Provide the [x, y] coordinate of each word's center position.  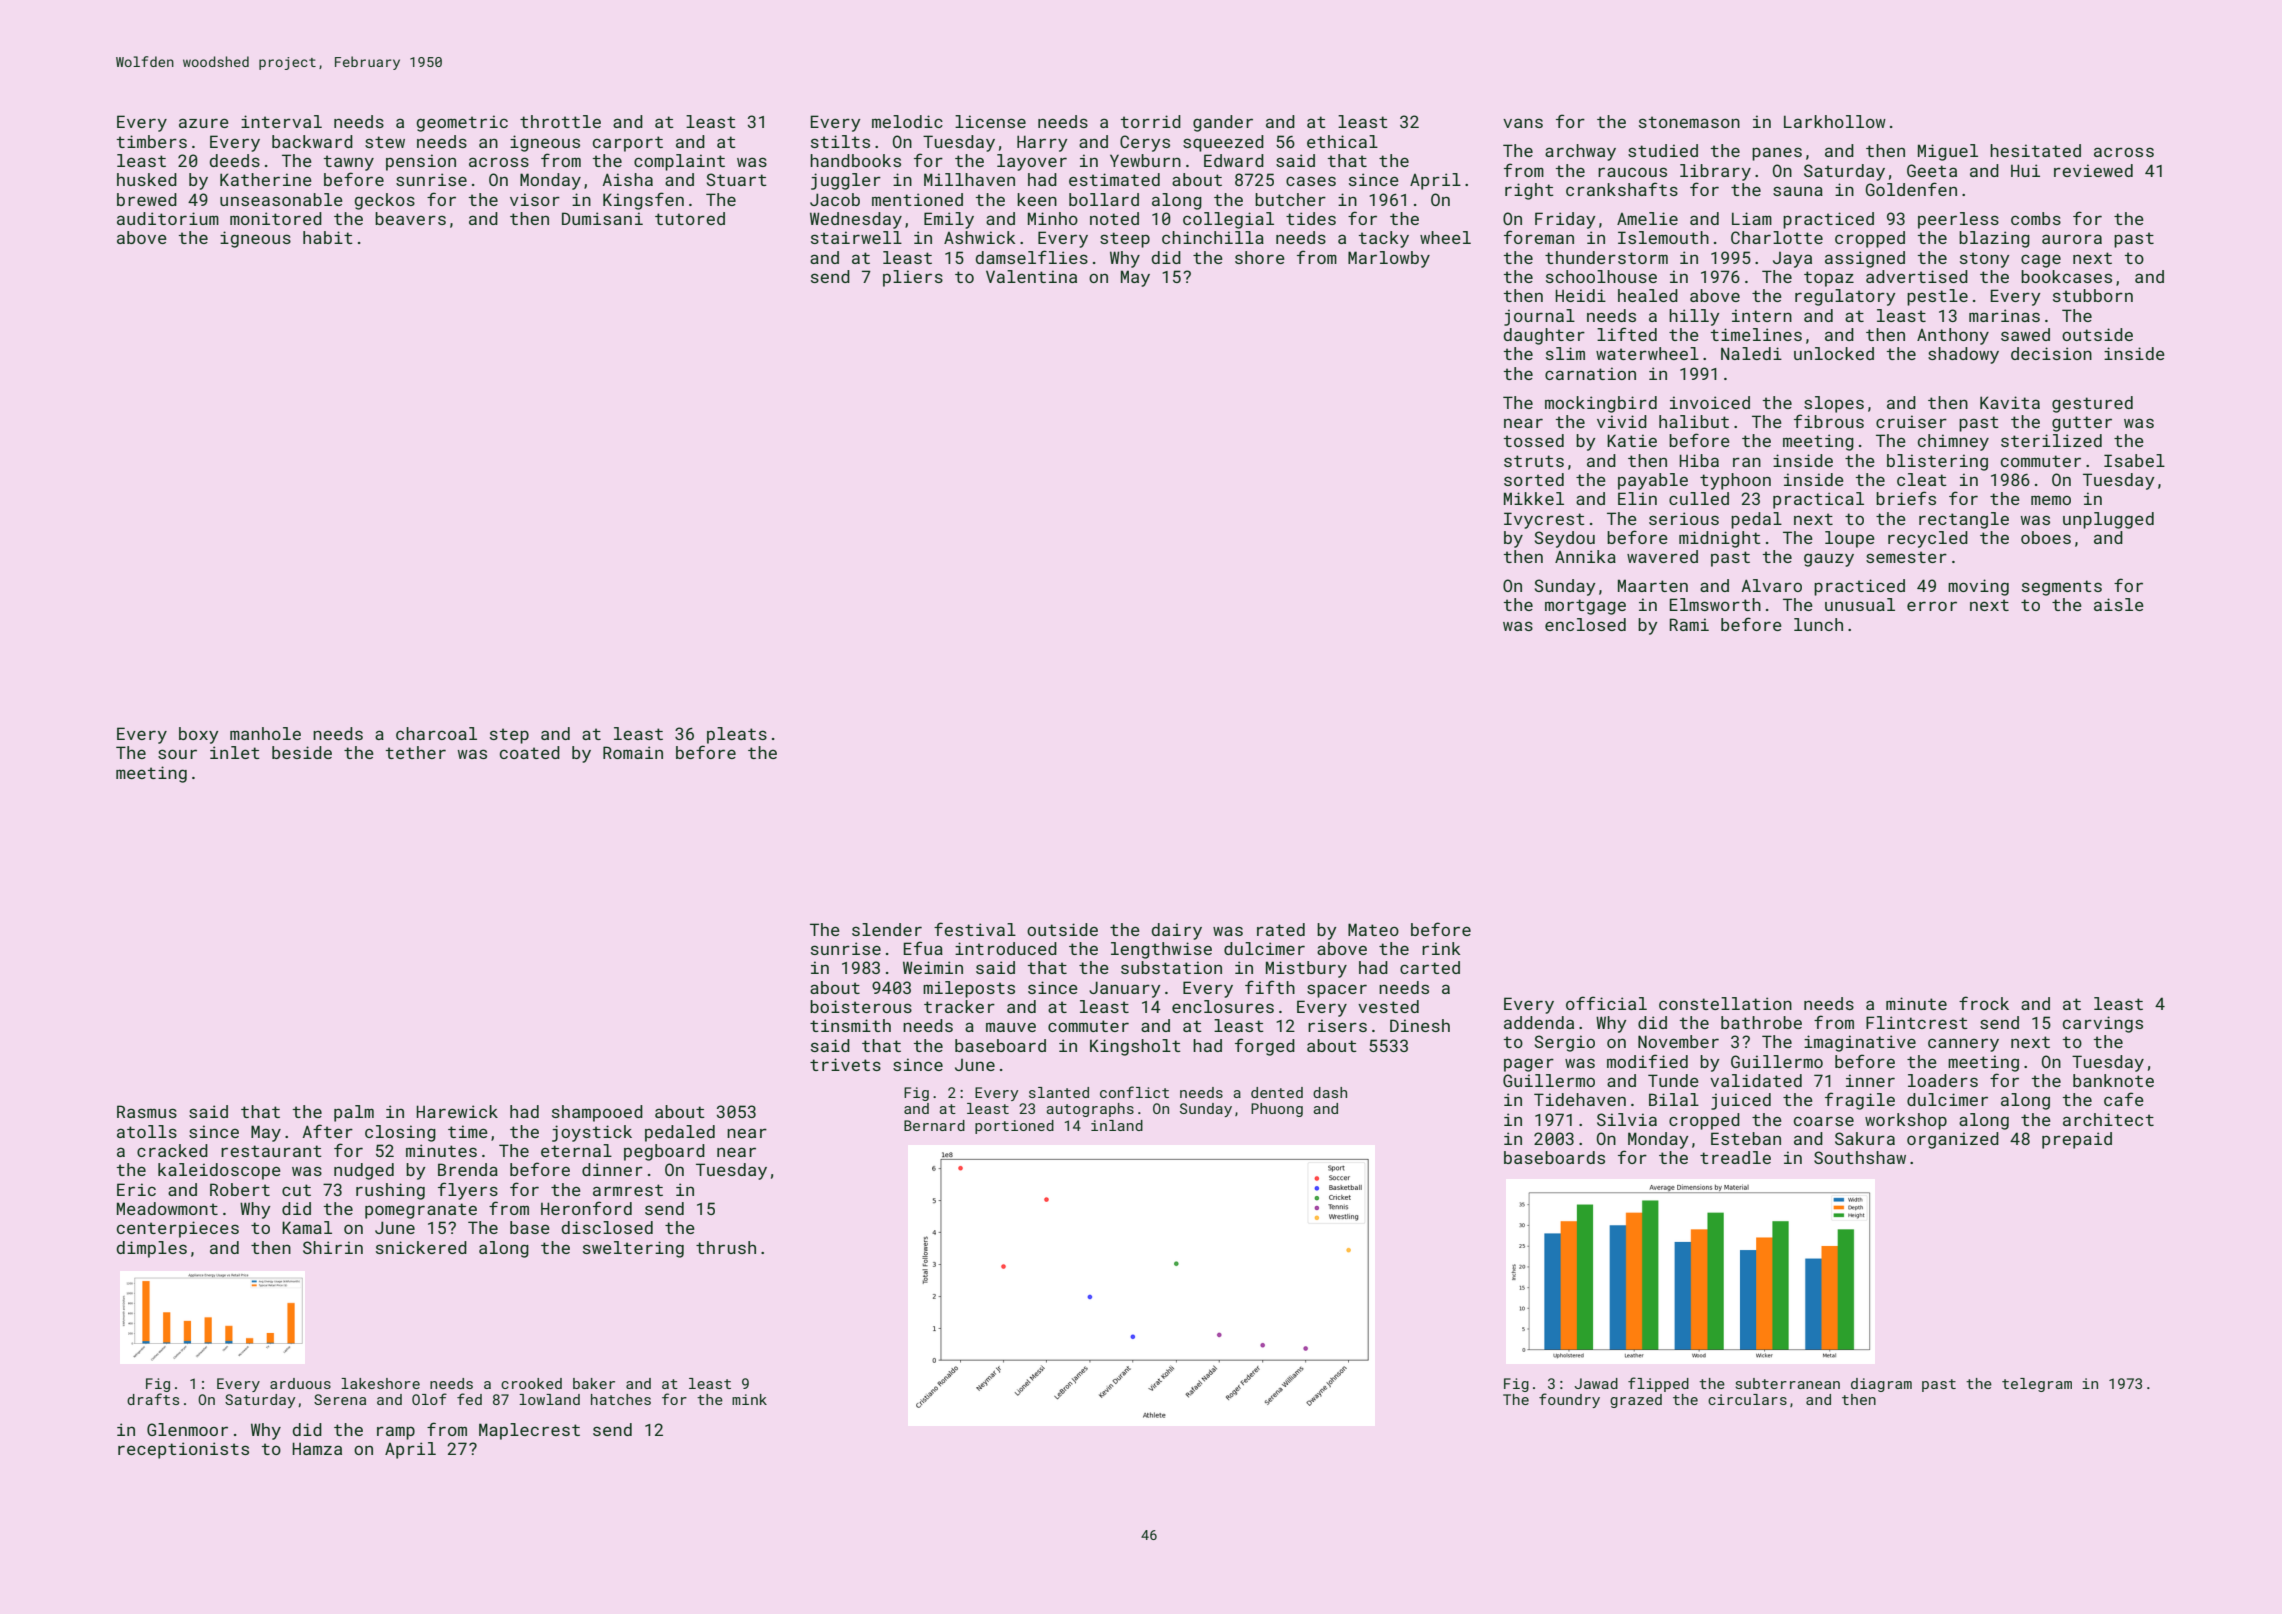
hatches [621, 1399]
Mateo [1373, 929]
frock [1984, 1003]
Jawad [1596, 1383]
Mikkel [1534, 498]
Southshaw [1860, 1157]
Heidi [1580, 295]
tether [416, 752]
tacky [1384, 239]
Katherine [266, 179]
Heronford [586, 1208]
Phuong [1277, 1110]
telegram [2037, 1385]
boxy [199, 735]
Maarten [1653, 585]
